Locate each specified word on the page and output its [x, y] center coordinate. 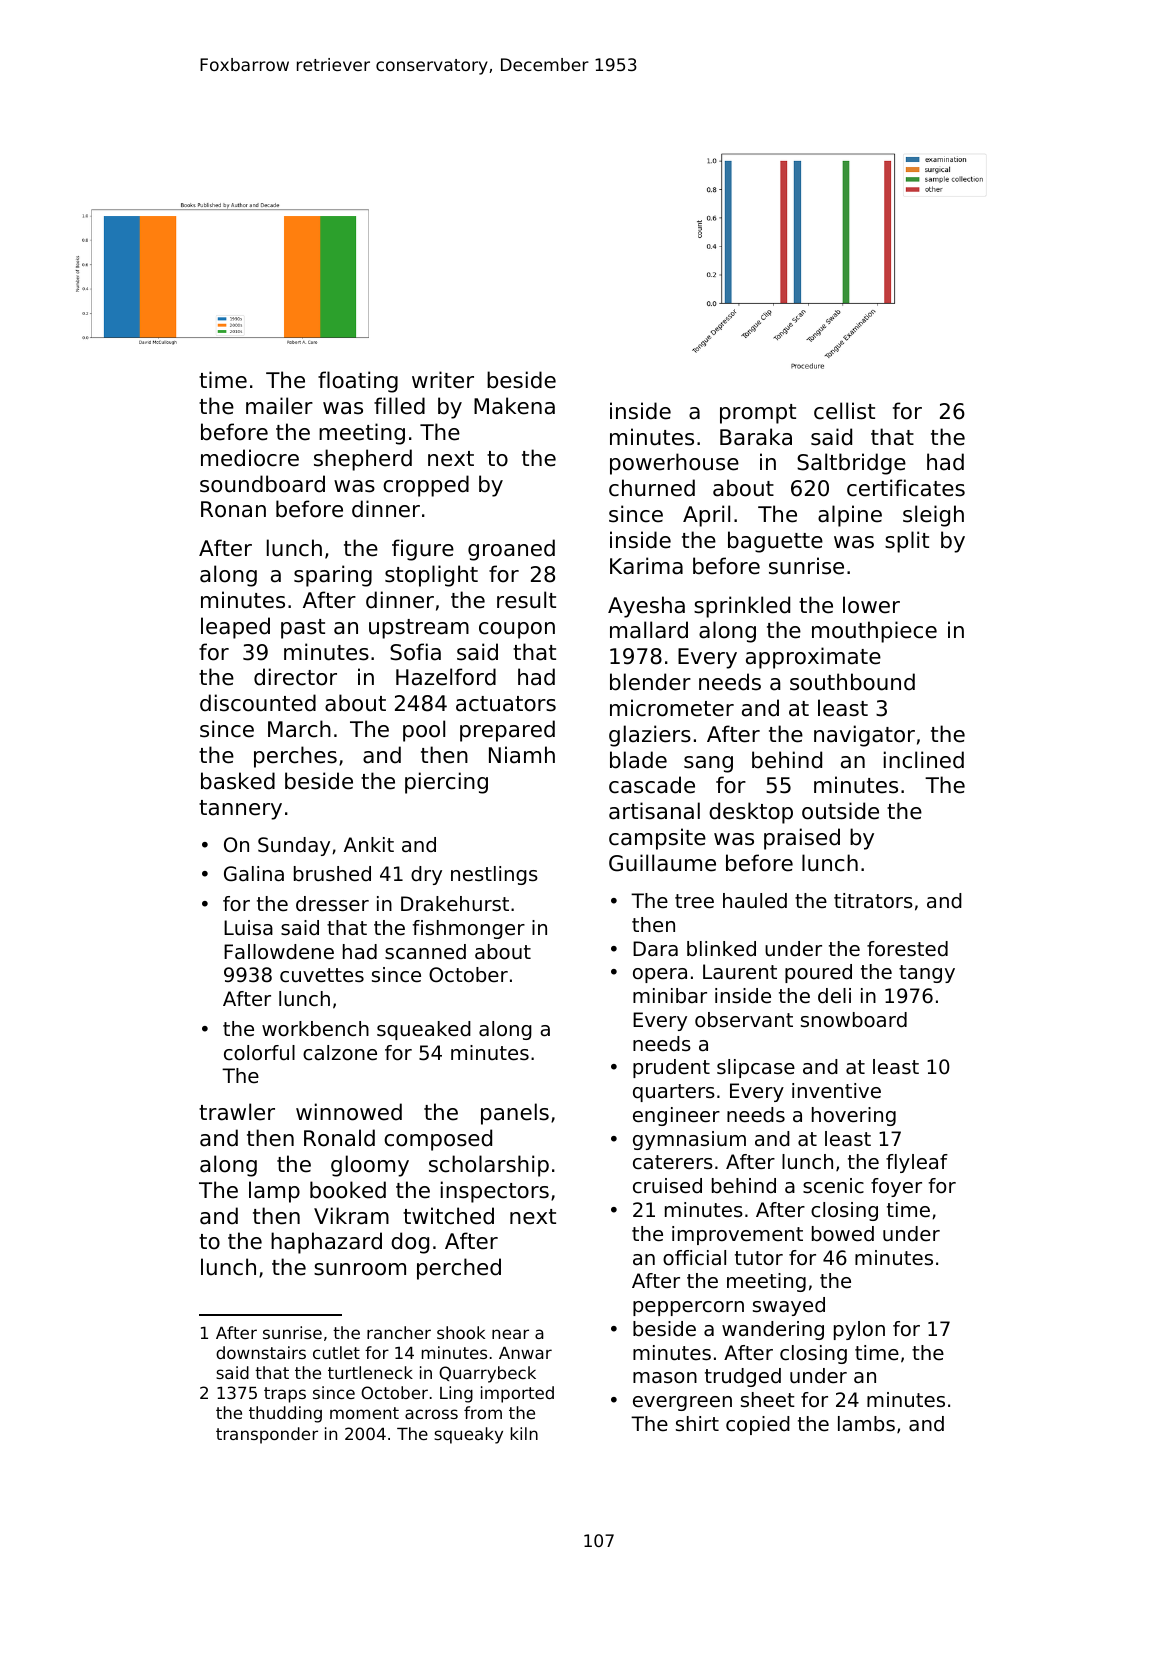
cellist [844, 411]
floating [358, 382]
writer [443, 380]
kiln [524, 1433]
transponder [267, 1435]
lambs [866, 1424]
